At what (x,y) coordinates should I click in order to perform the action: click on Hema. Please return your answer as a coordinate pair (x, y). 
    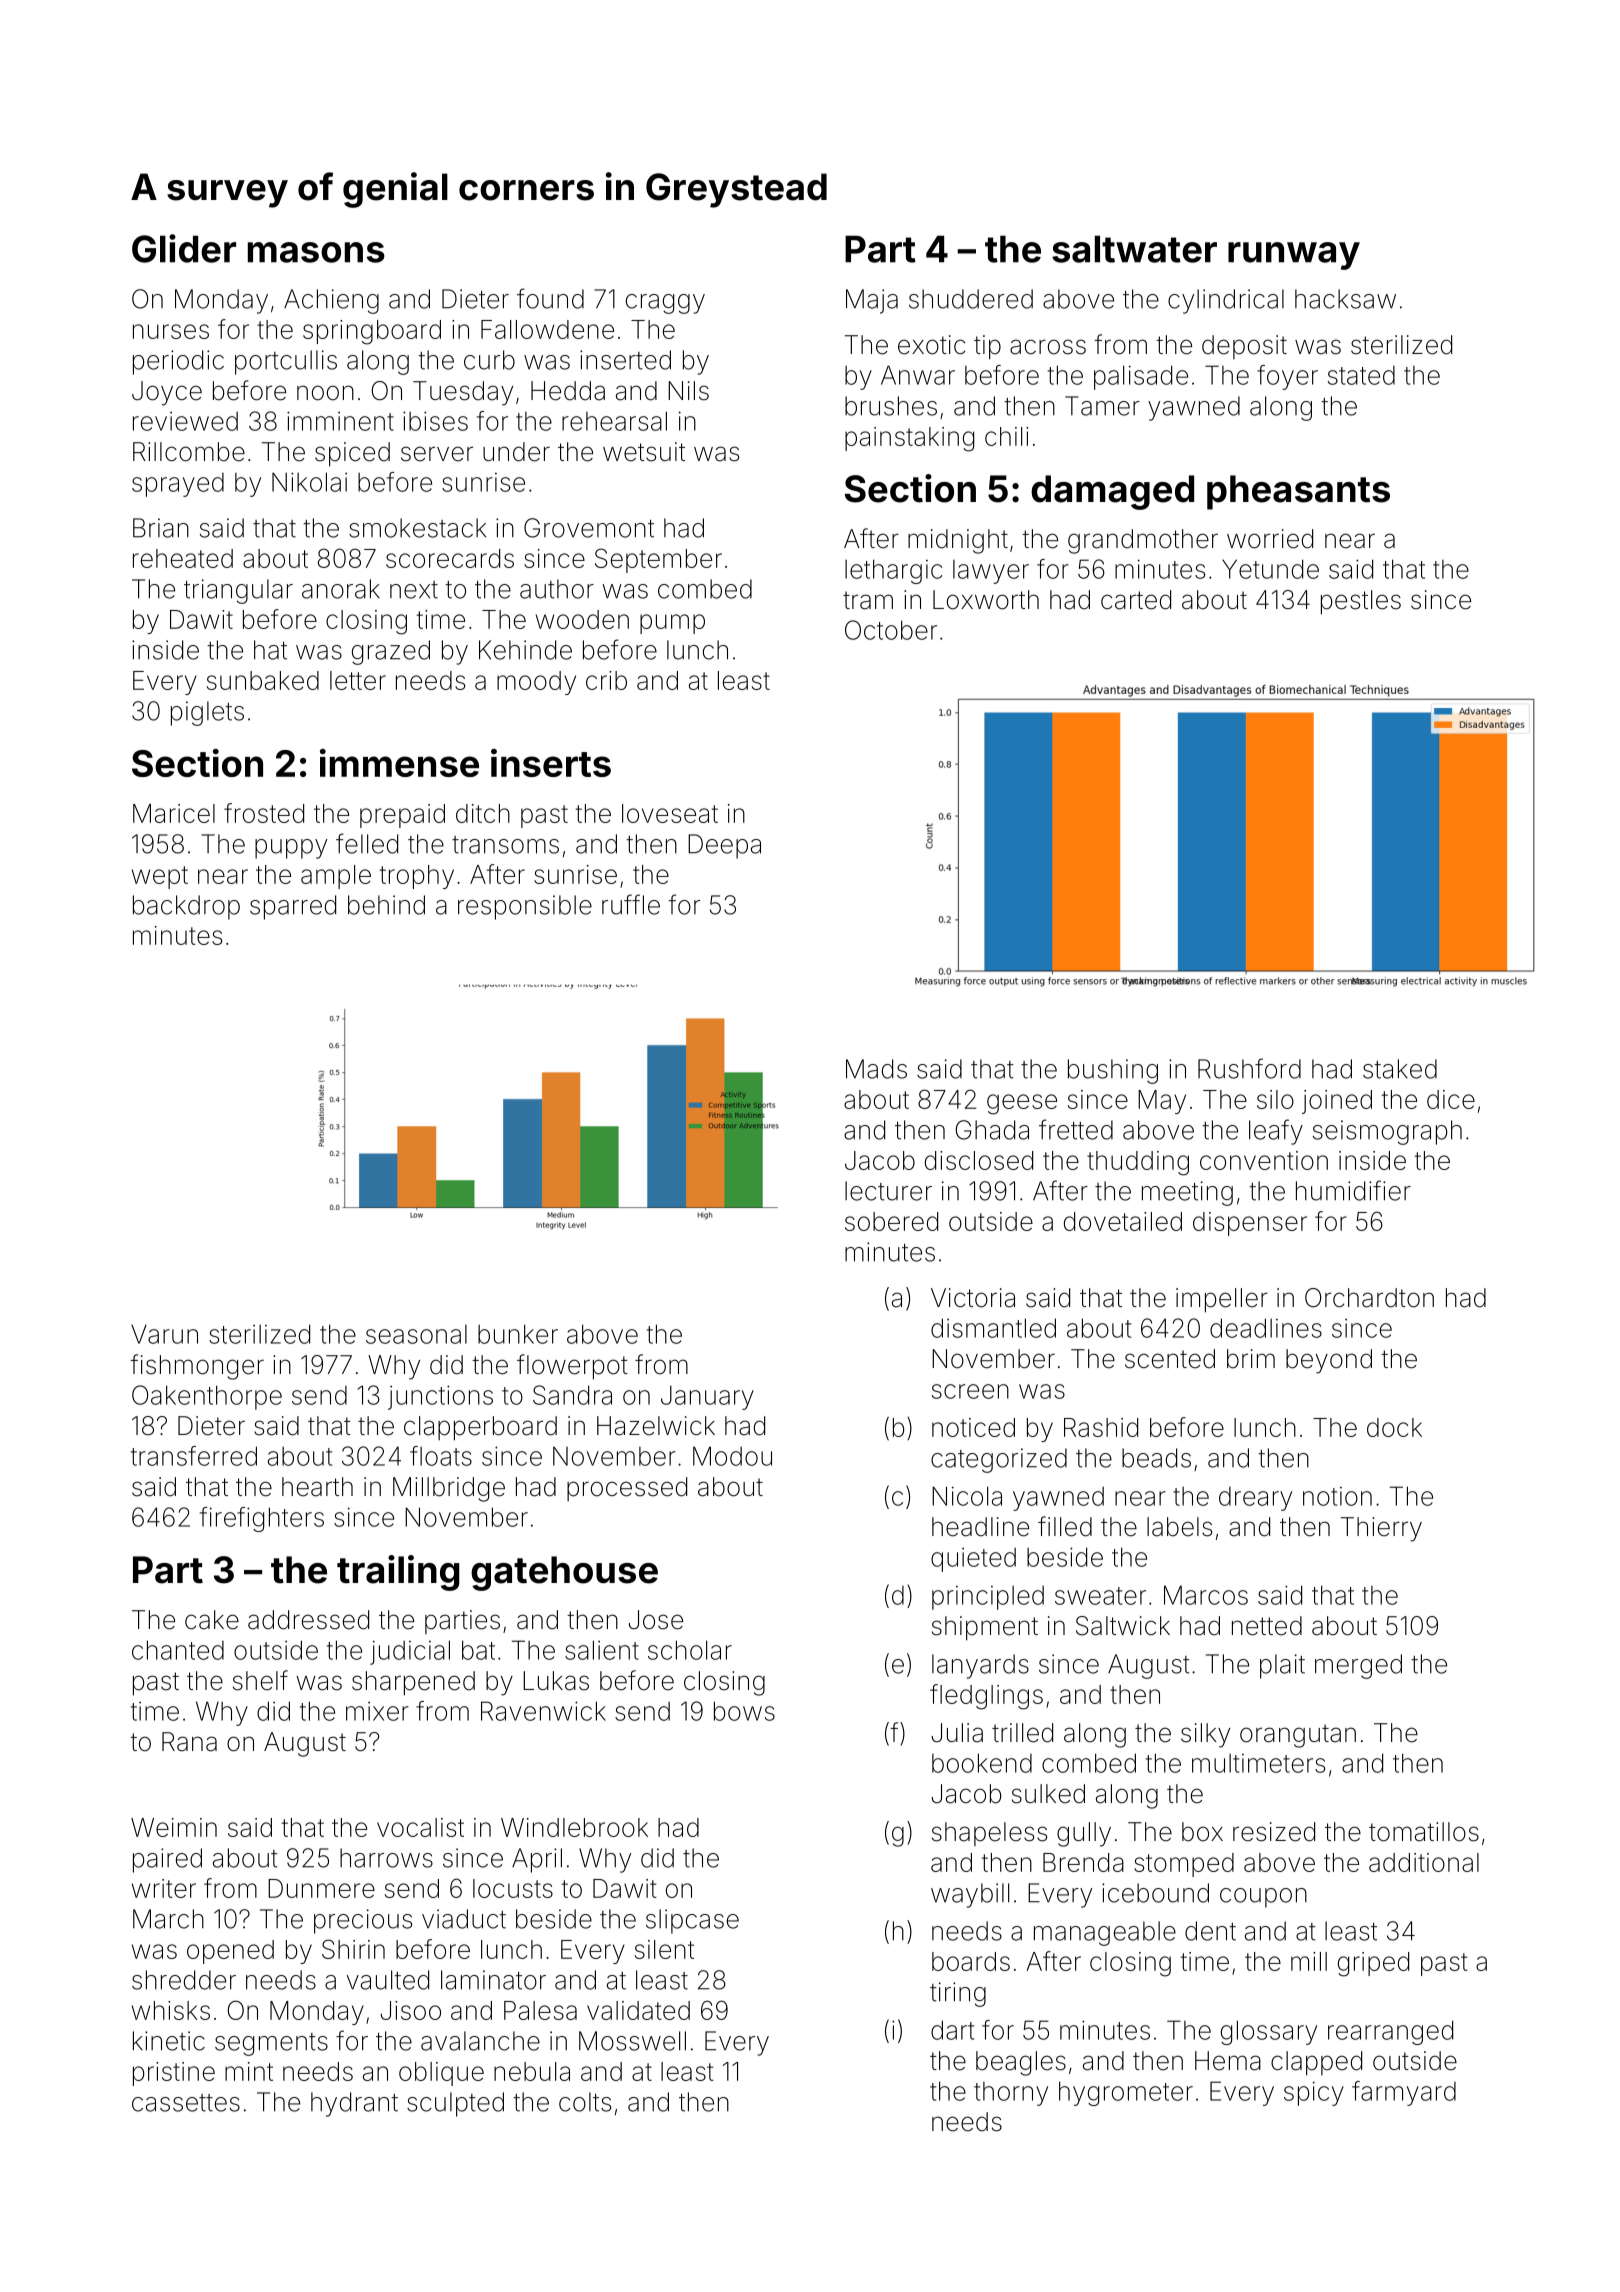
    Looking at the image, I should click on (1228, 2061).
